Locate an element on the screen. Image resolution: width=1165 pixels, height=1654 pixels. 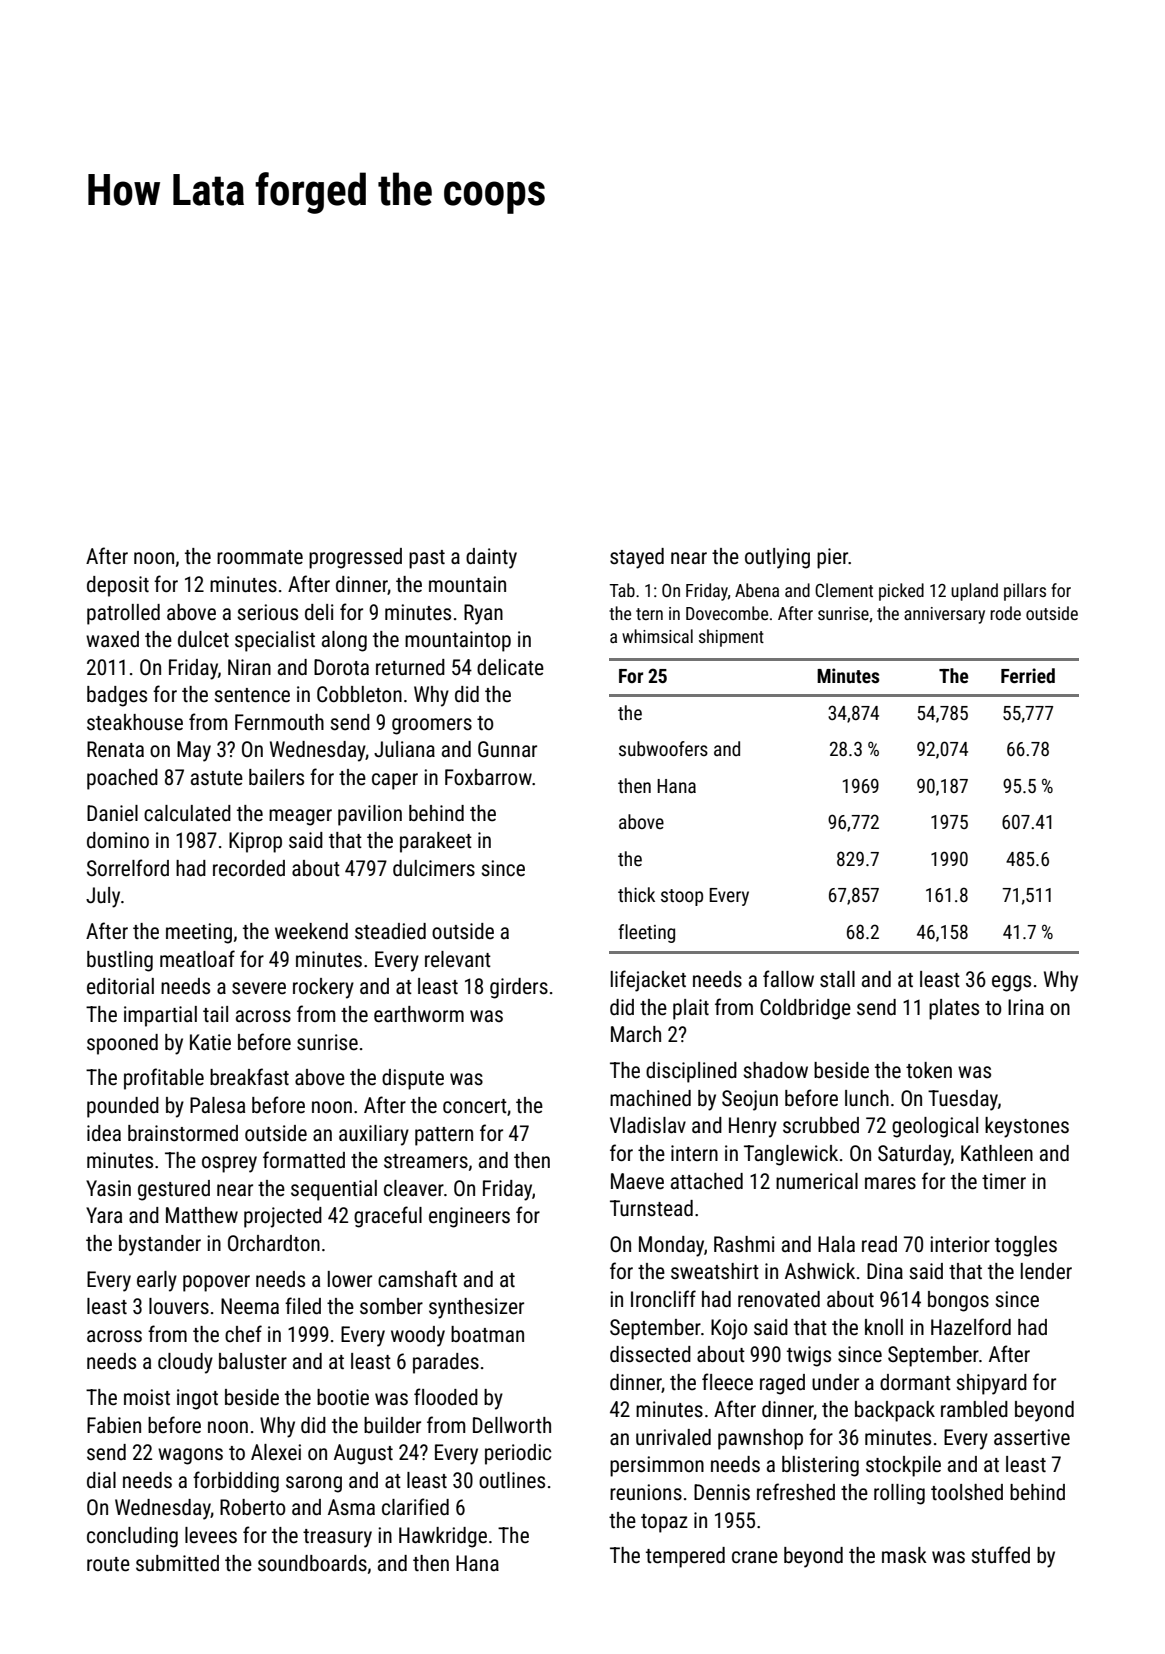
patrolled is located at coordinates (123, 614).
